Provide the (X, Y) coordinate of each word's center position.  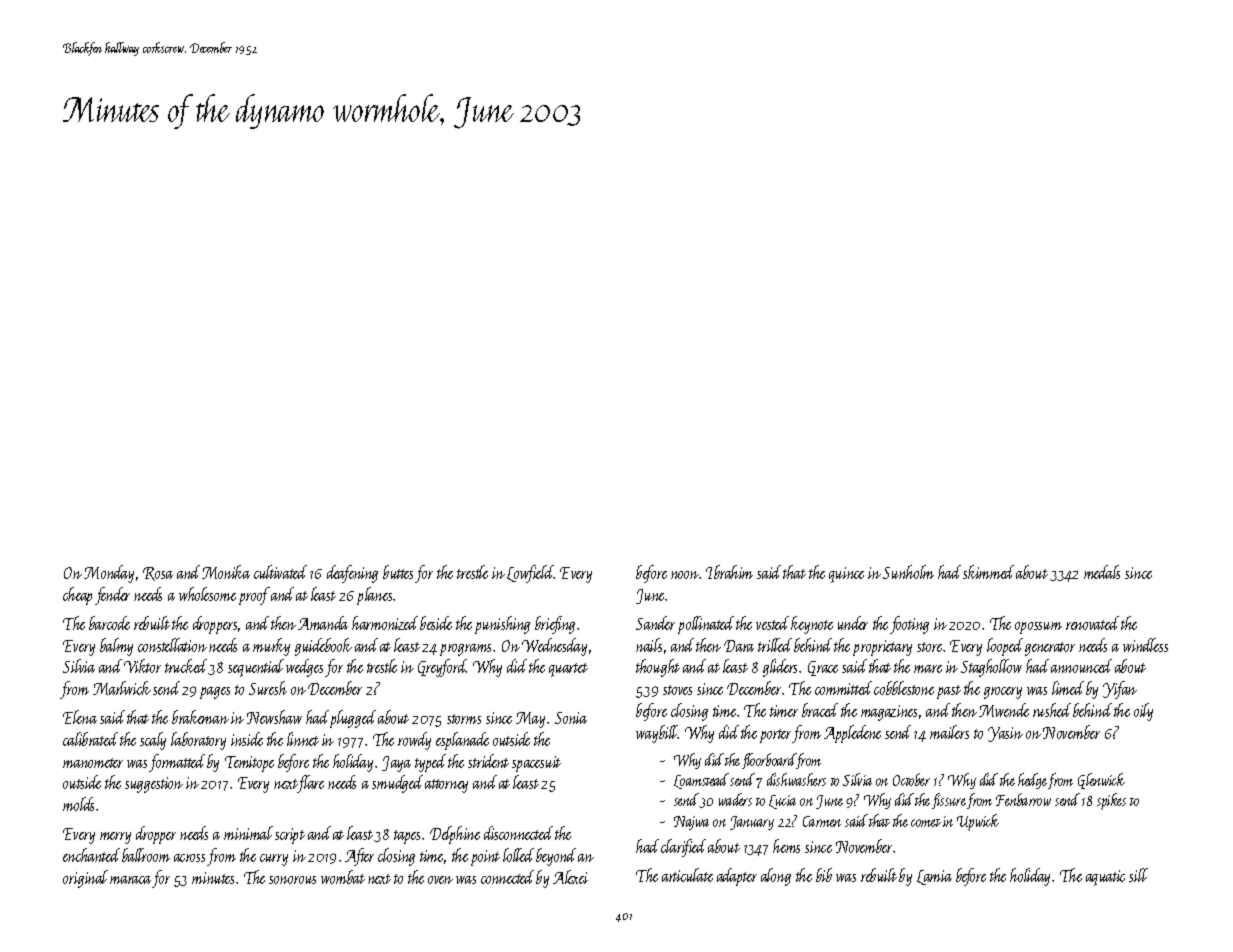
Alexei (570, 877)
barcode (109, 623)
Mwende (1004, 710)
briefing (555, 625)
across (189, 858)
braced (820, 710)
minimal (248, 833)
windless (1145, 645)
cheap (77, 596)
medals (1102, 572)
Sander (655, 623)
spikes (1111, 801)
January (752, 823)
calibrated (90, 739)
